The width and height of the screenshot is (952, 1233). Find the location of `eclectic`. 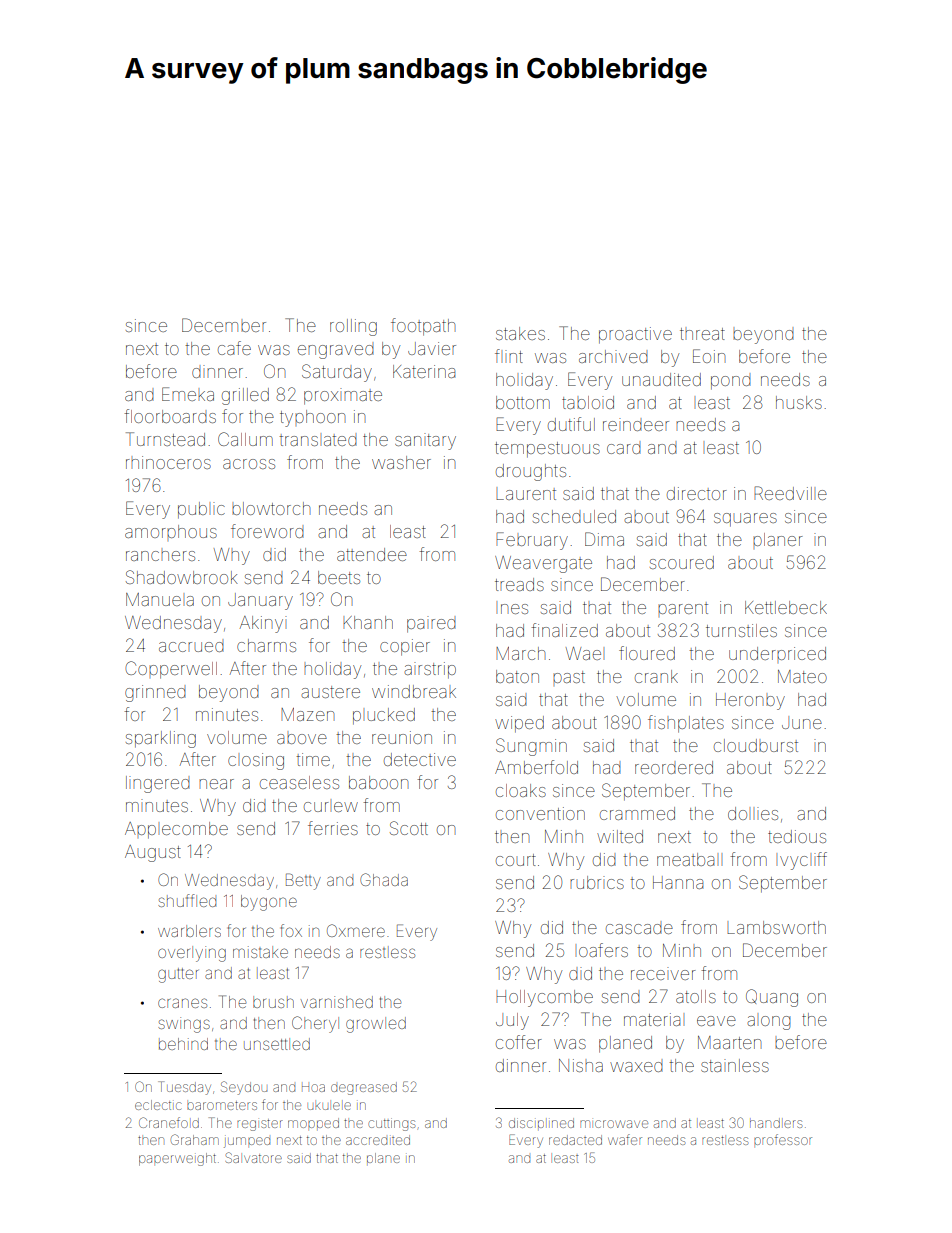

eclectic is located at coordinates (158, 1105).
